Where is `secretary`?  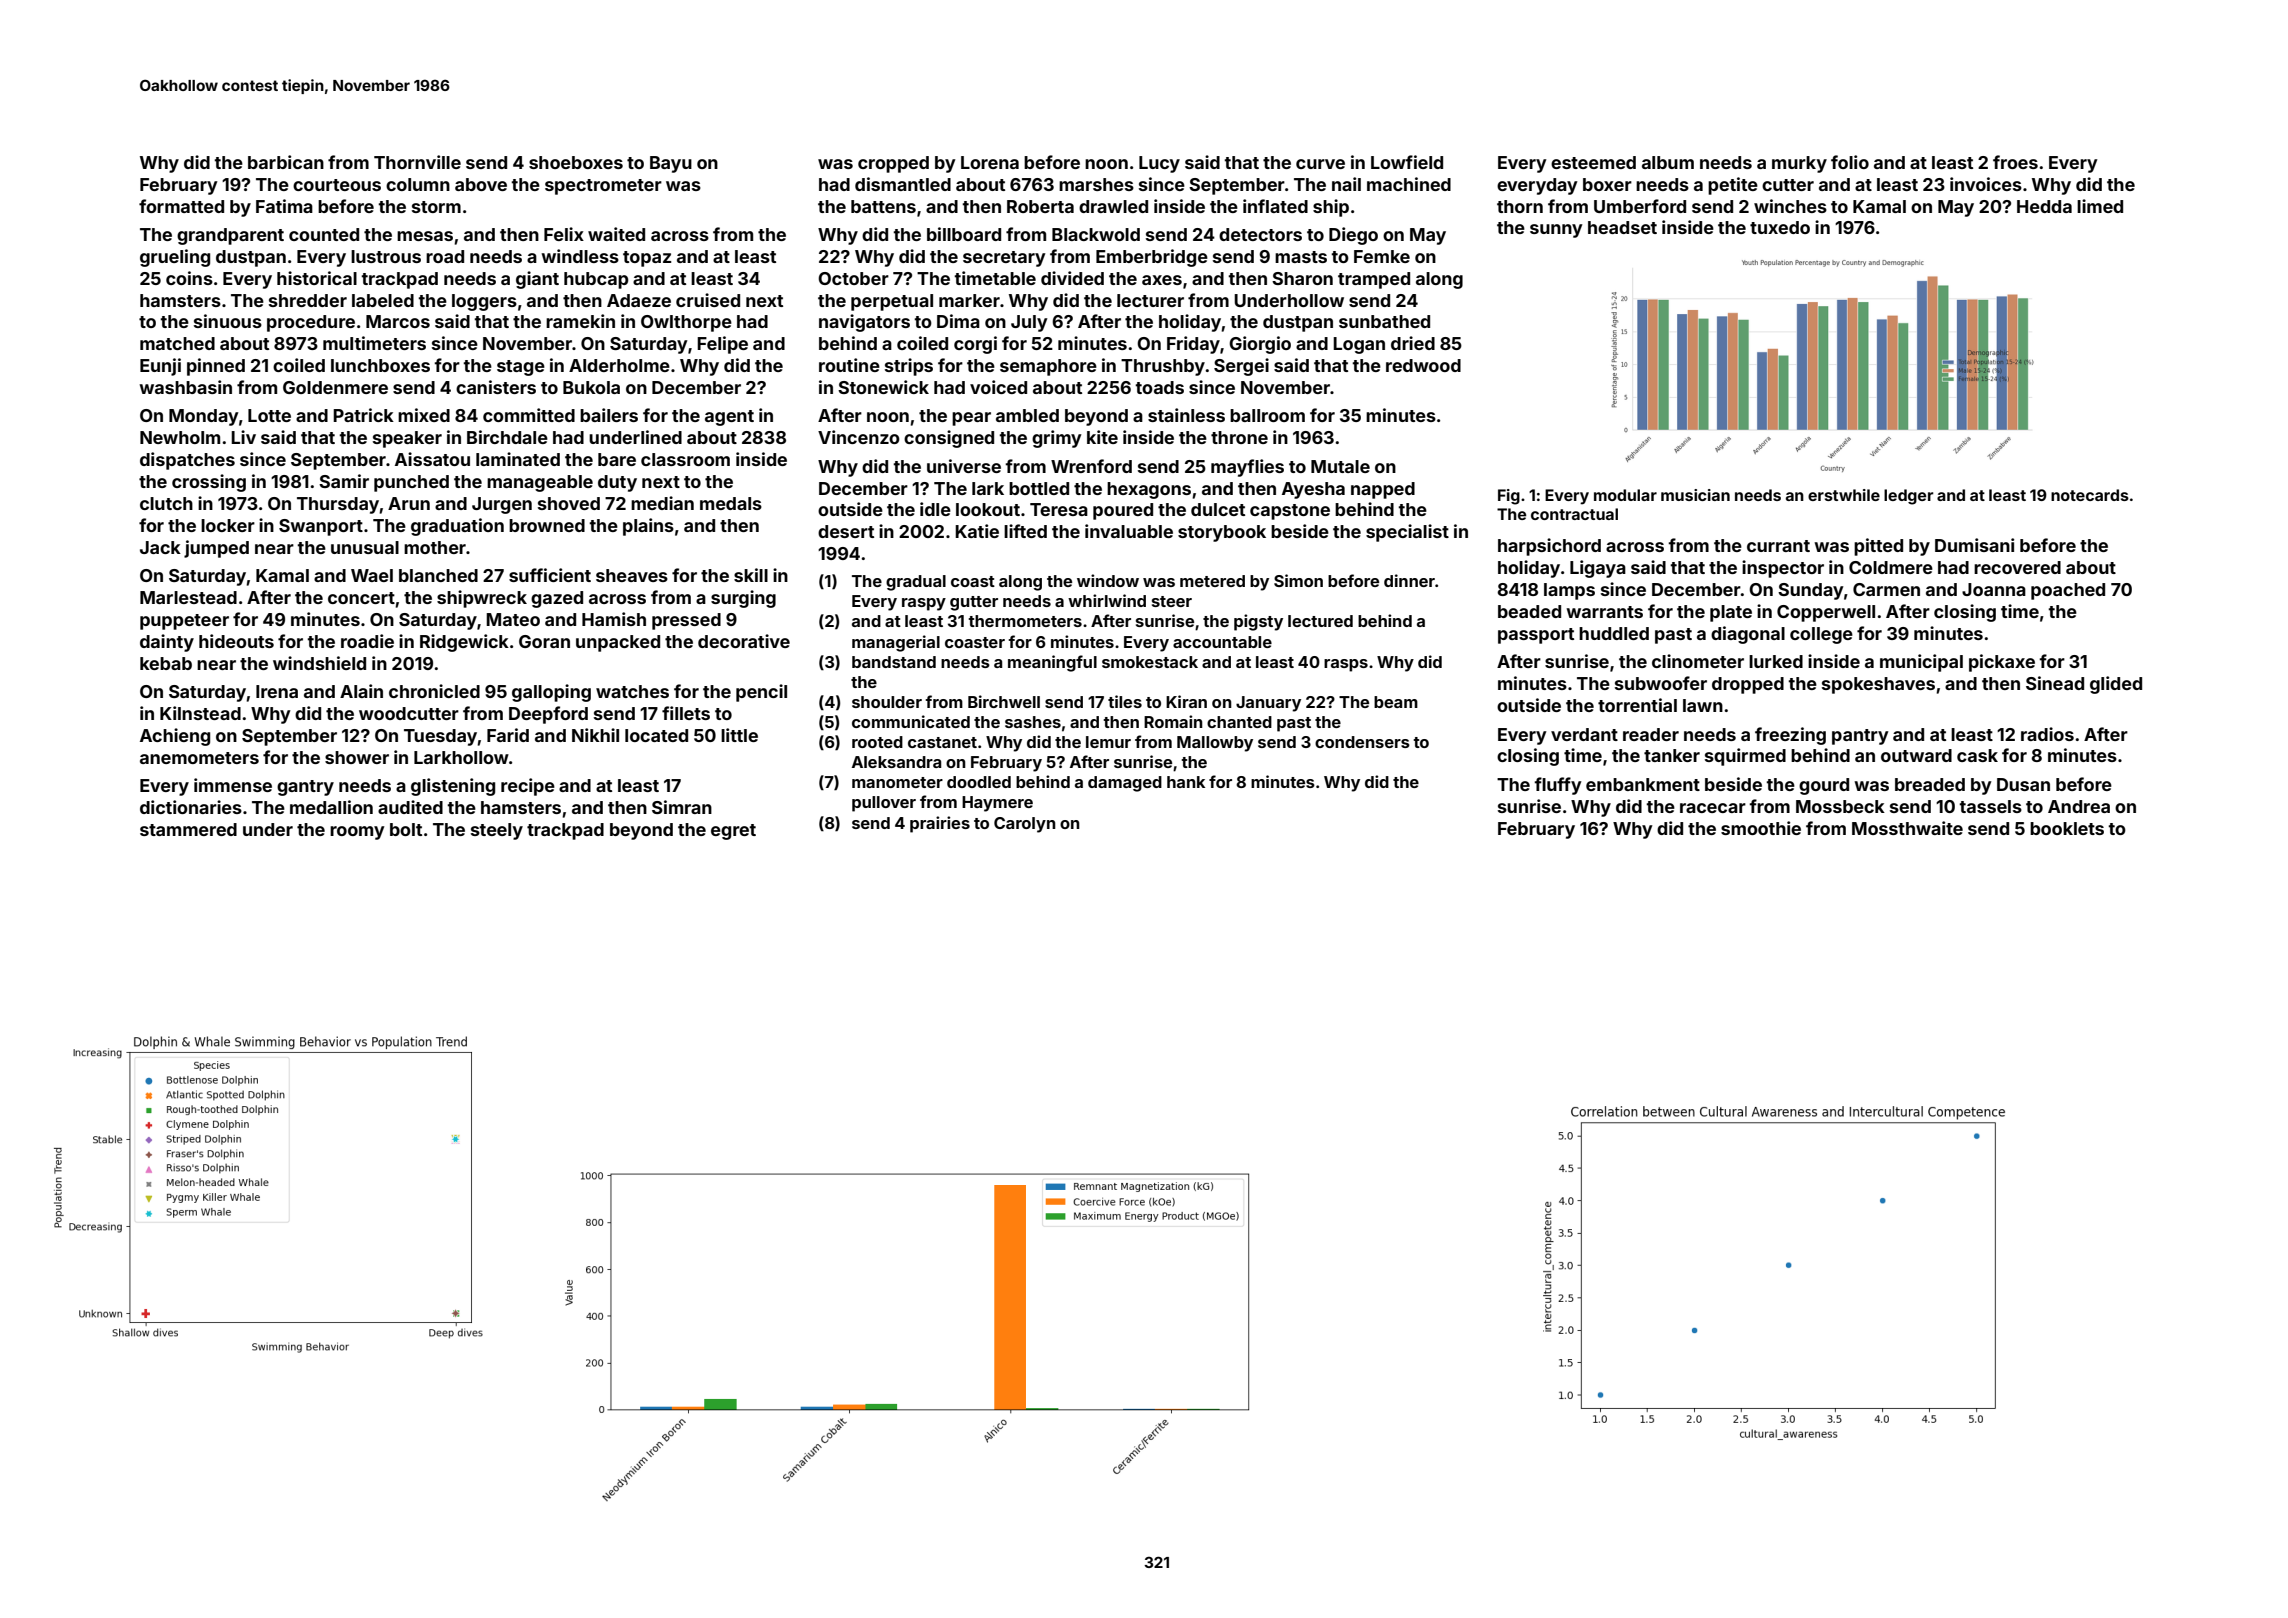 secretary is located at coordinates (1004, 259).
